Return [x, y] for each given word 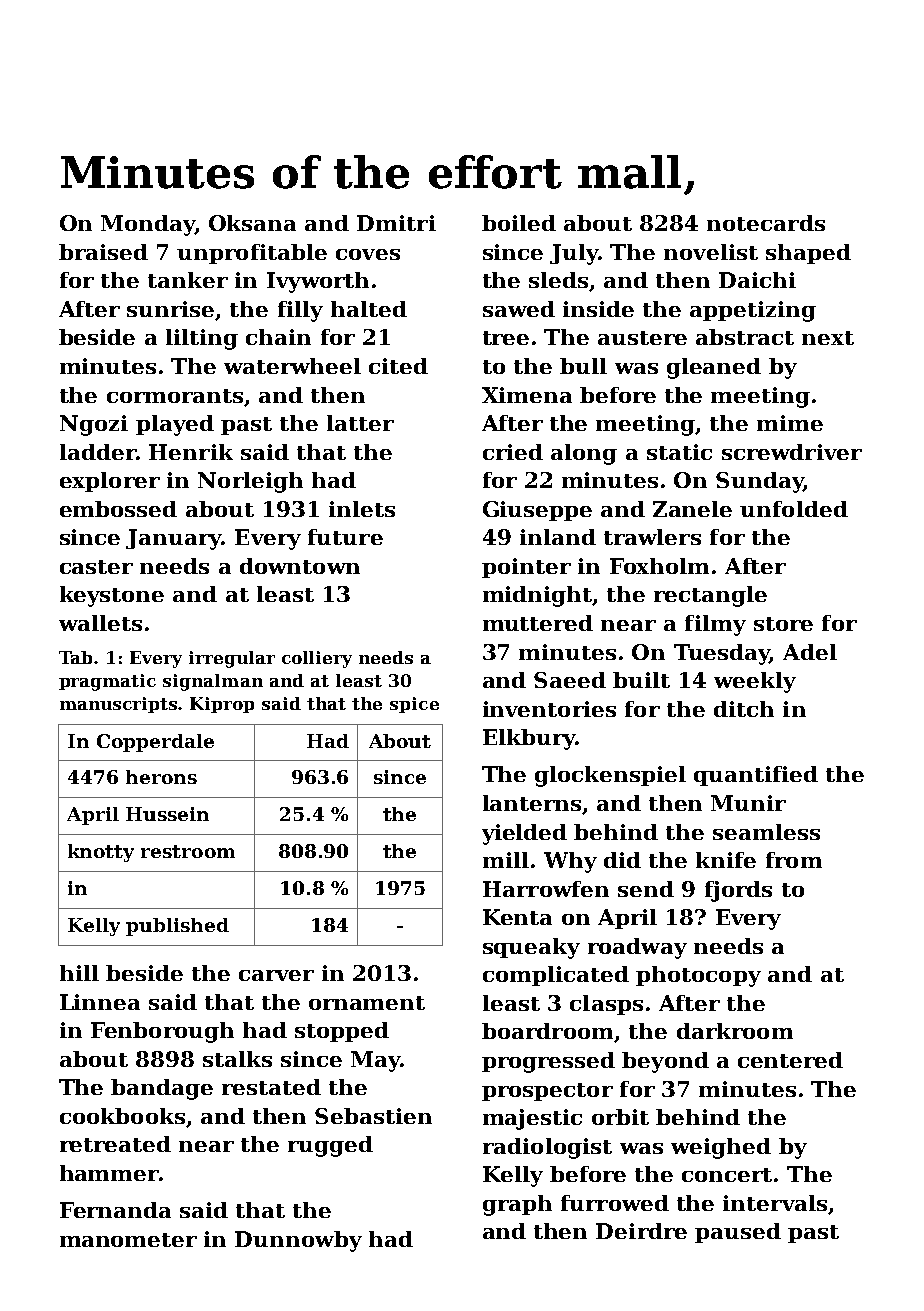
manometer [128, 1240]
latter [360, 423]
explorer [110, 482]
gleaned [714, 368]
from [794, 860]
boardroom [547, 1031]
